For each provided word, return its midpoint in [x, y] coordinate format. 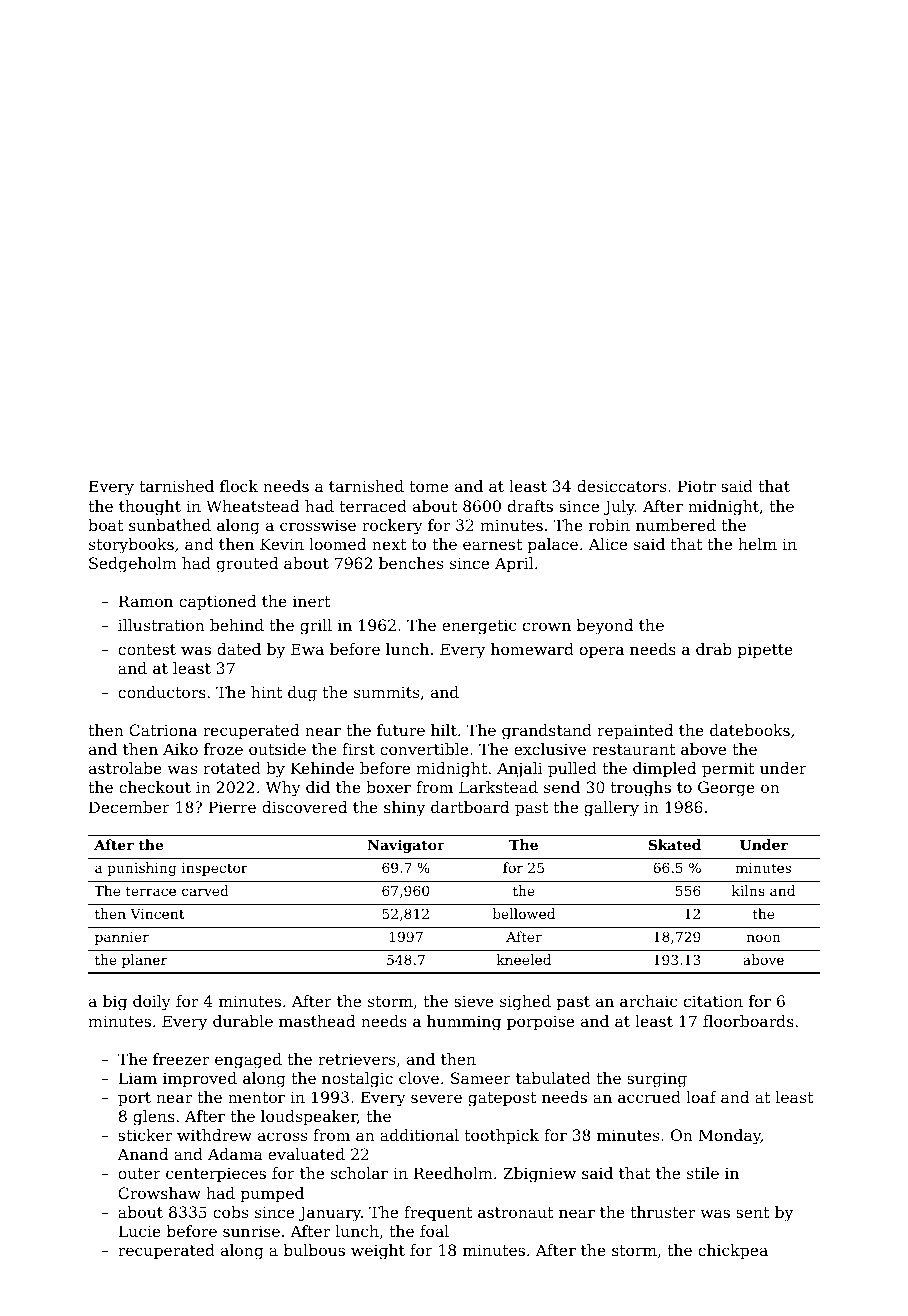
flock [239, 486]
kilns [748, 890]
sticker [145, 1135]
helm [757, 544]
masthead [317, 1021]
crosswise [318, 525]
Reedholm [453, 1173]
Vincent [157, 914]
